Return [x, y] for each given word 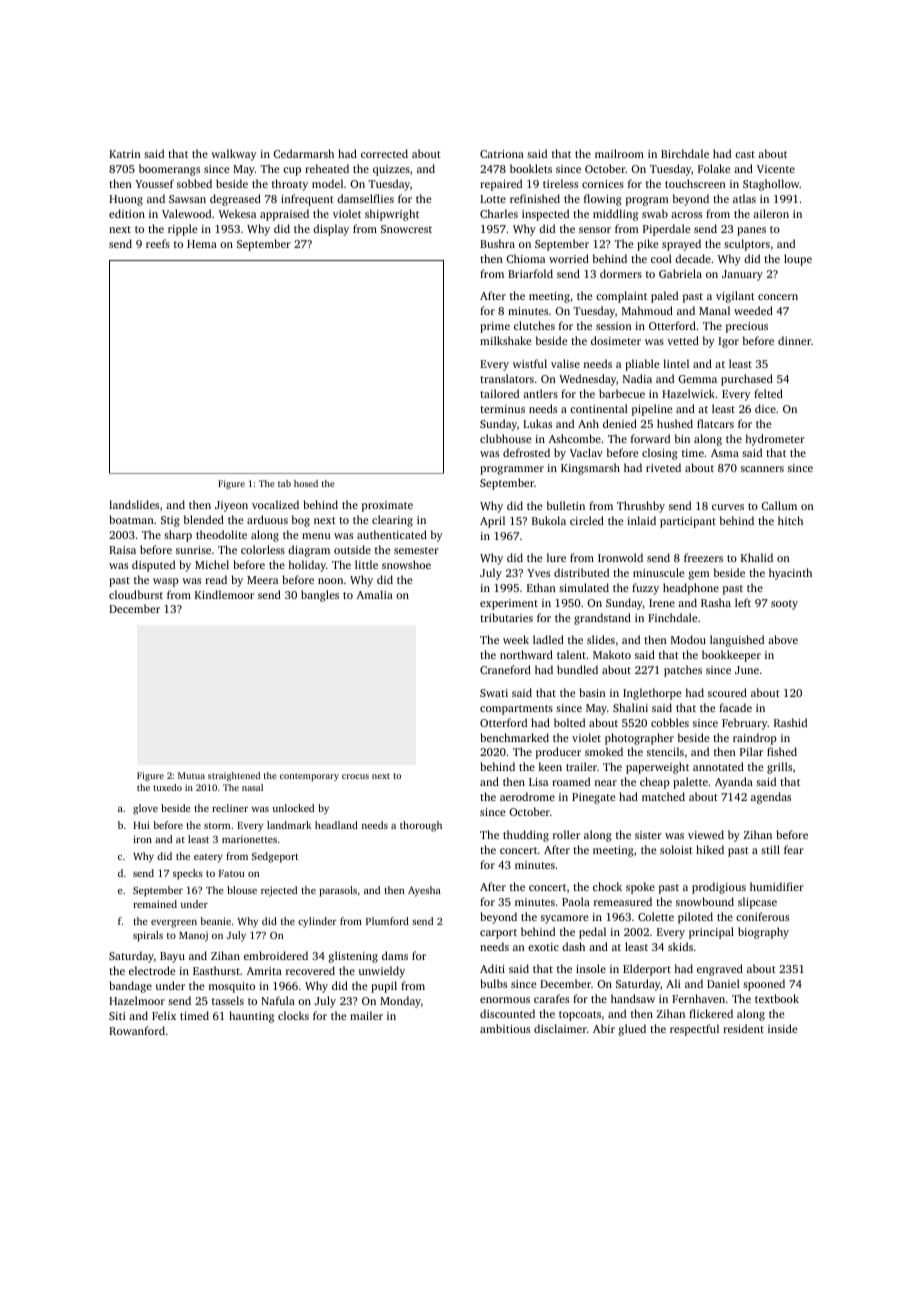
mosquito [232, 987]
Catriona [502, 154]
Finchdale [672, 617]
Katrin [125, 154]
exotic [543, 947]
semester [416, 550]
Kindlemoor [224, 594]
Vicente [776, 169]
